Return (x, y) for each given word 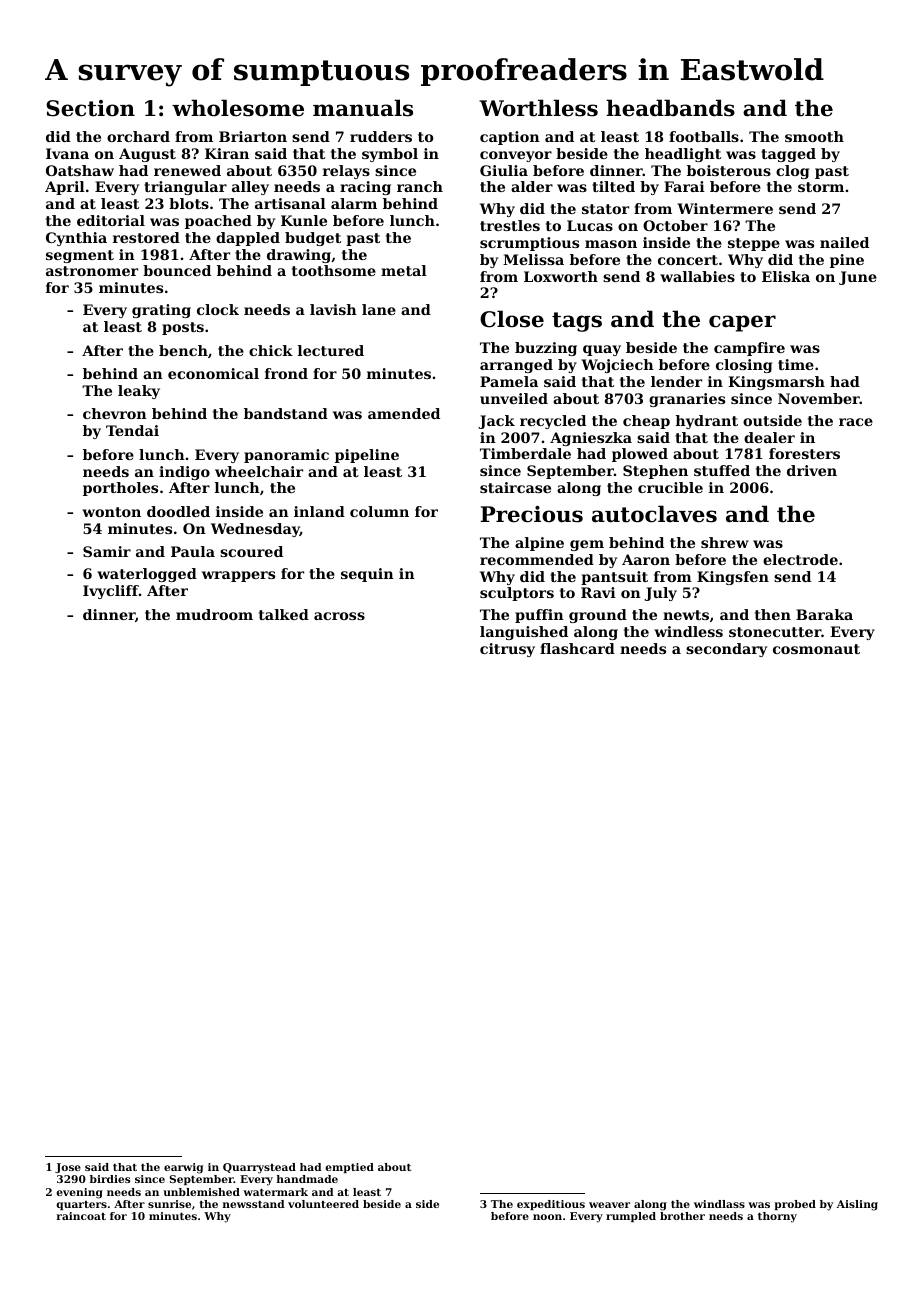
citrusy (507, 650)
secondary (726, 650)
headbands (670, 108)
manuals (363, 108)
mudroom (214, 614)
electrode (800, 559)
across (339, 616)
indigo (184, 473)
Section (90, 108)
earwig (183, 1168)
